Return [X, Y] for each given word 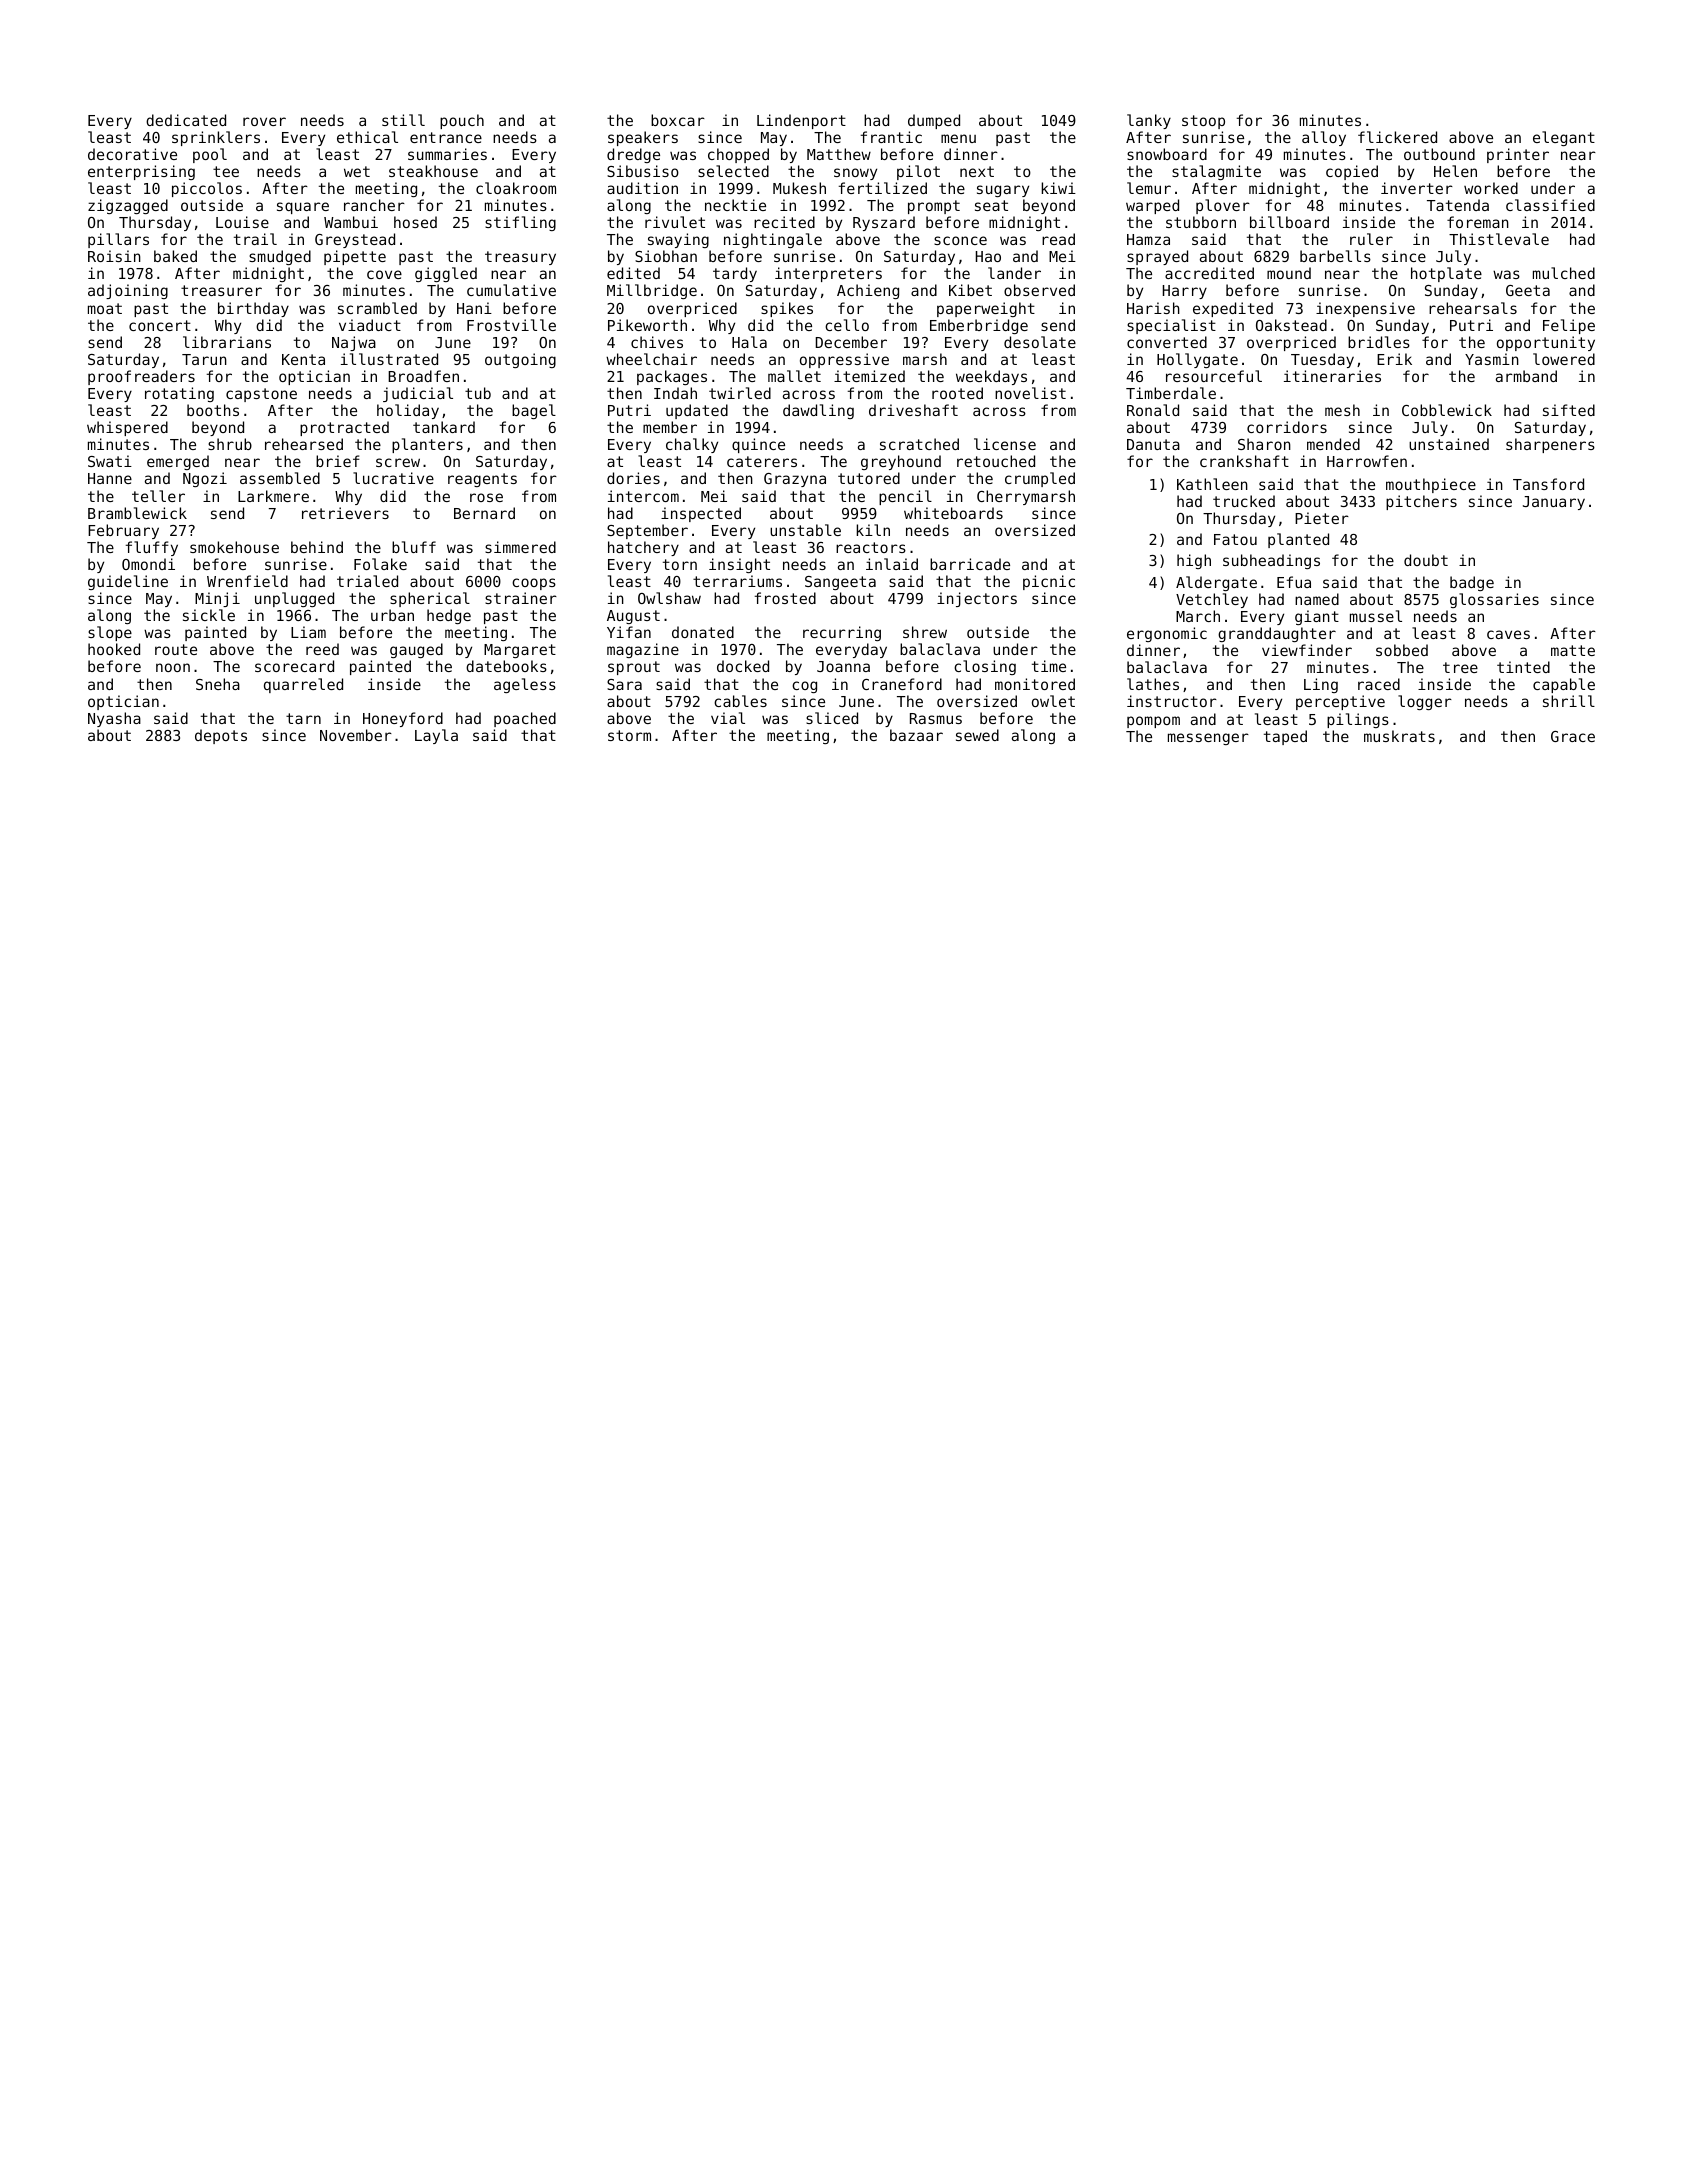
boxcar [678, 120]
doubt [1426, 560]
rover [264, 121]
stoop [1203, 122]
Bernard [484, 513]
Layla [436, 736]
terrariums [737, 581]
